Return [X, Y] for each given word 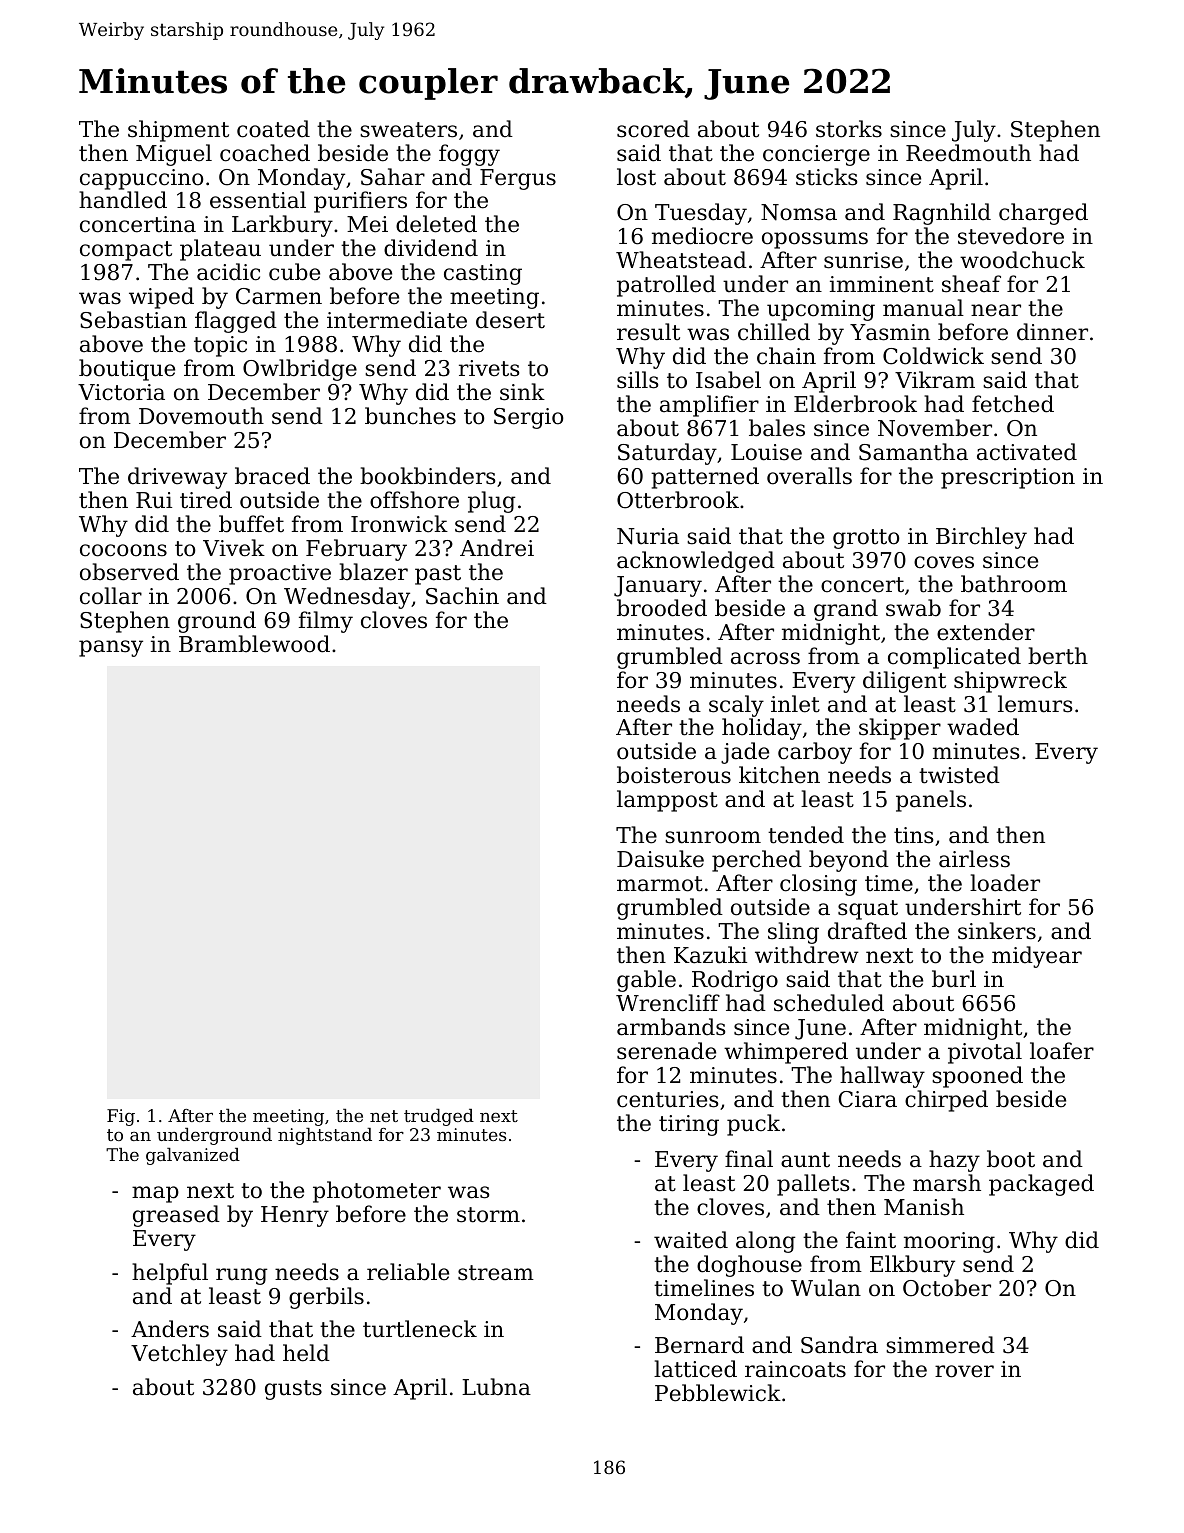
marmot [660, 884]
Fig [121, 1117]
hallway [882, 1077]
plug [492, 502]
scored [653, 129]
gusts [293, 1390]
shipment [178, 131]
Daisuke [660, 859]
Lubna [496, 1387]
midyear [1037, 957]
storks [849, 129]
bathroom [1014, 584]
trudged [439, 1117]
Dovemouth [201, 416]
